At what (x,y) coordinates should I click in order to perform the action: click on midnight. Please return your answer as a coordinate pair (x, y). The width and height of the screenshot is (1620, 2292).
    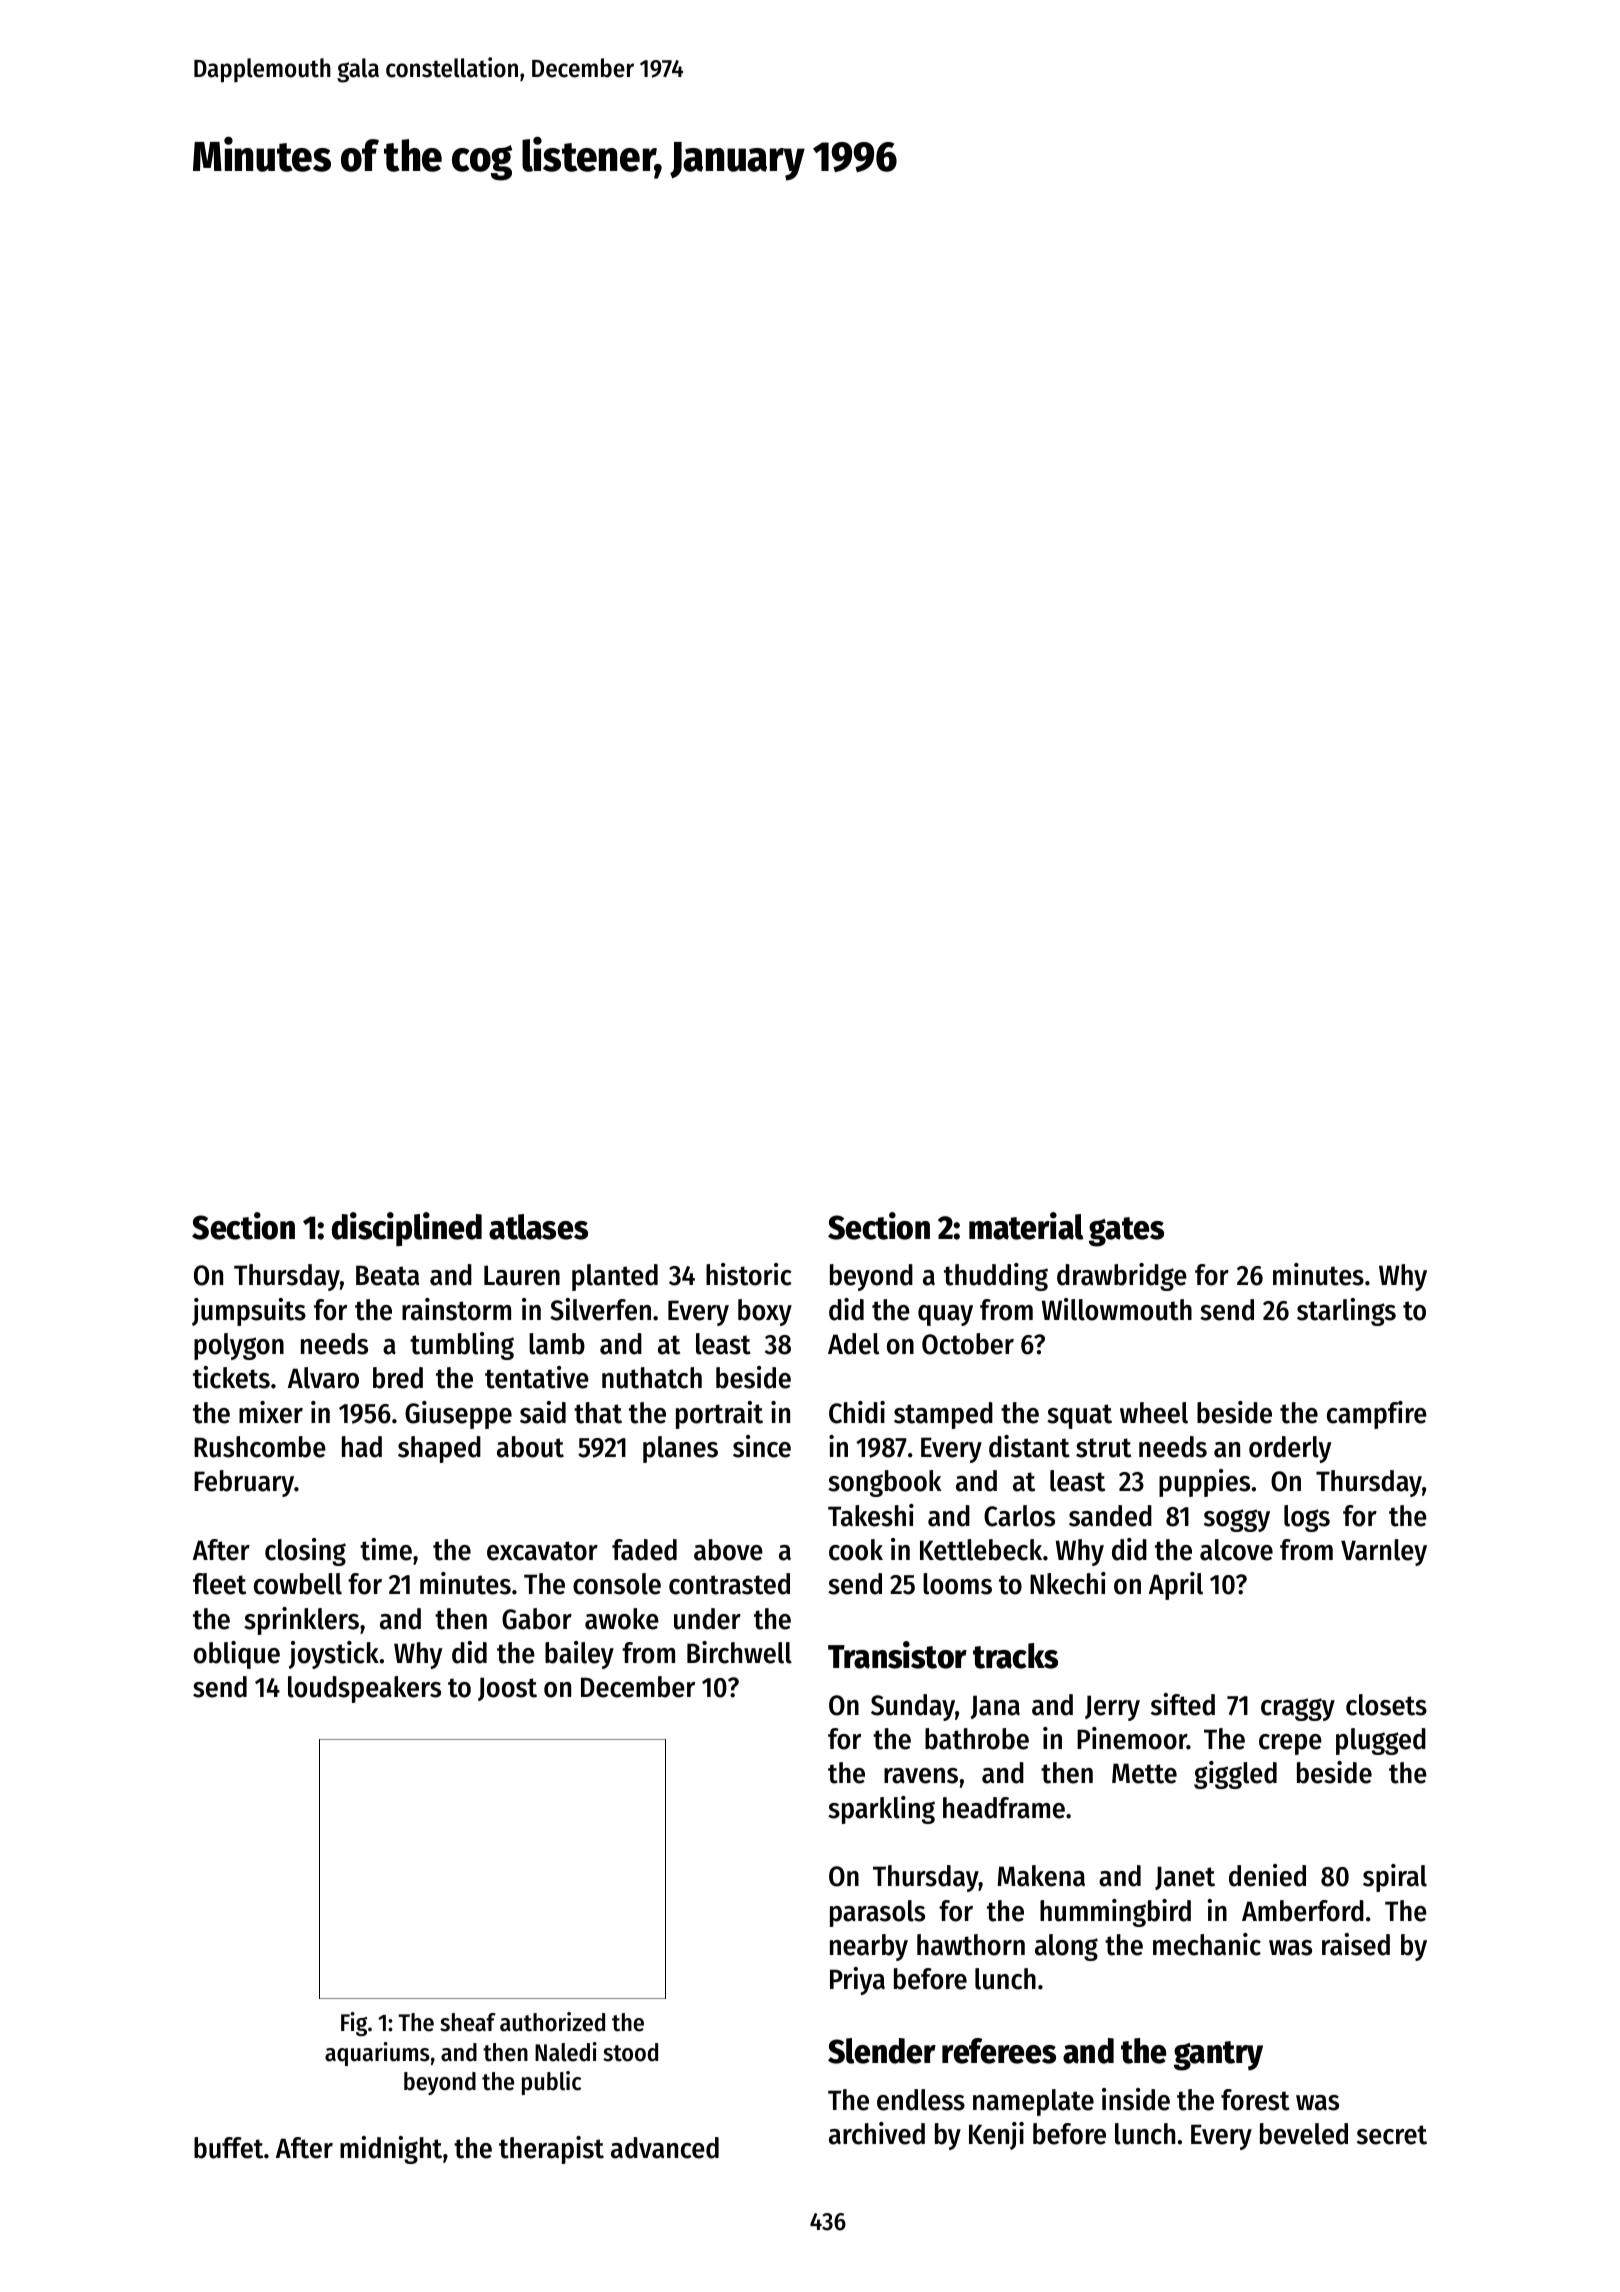
    Looking at the image, I should click on (391, 2150).
